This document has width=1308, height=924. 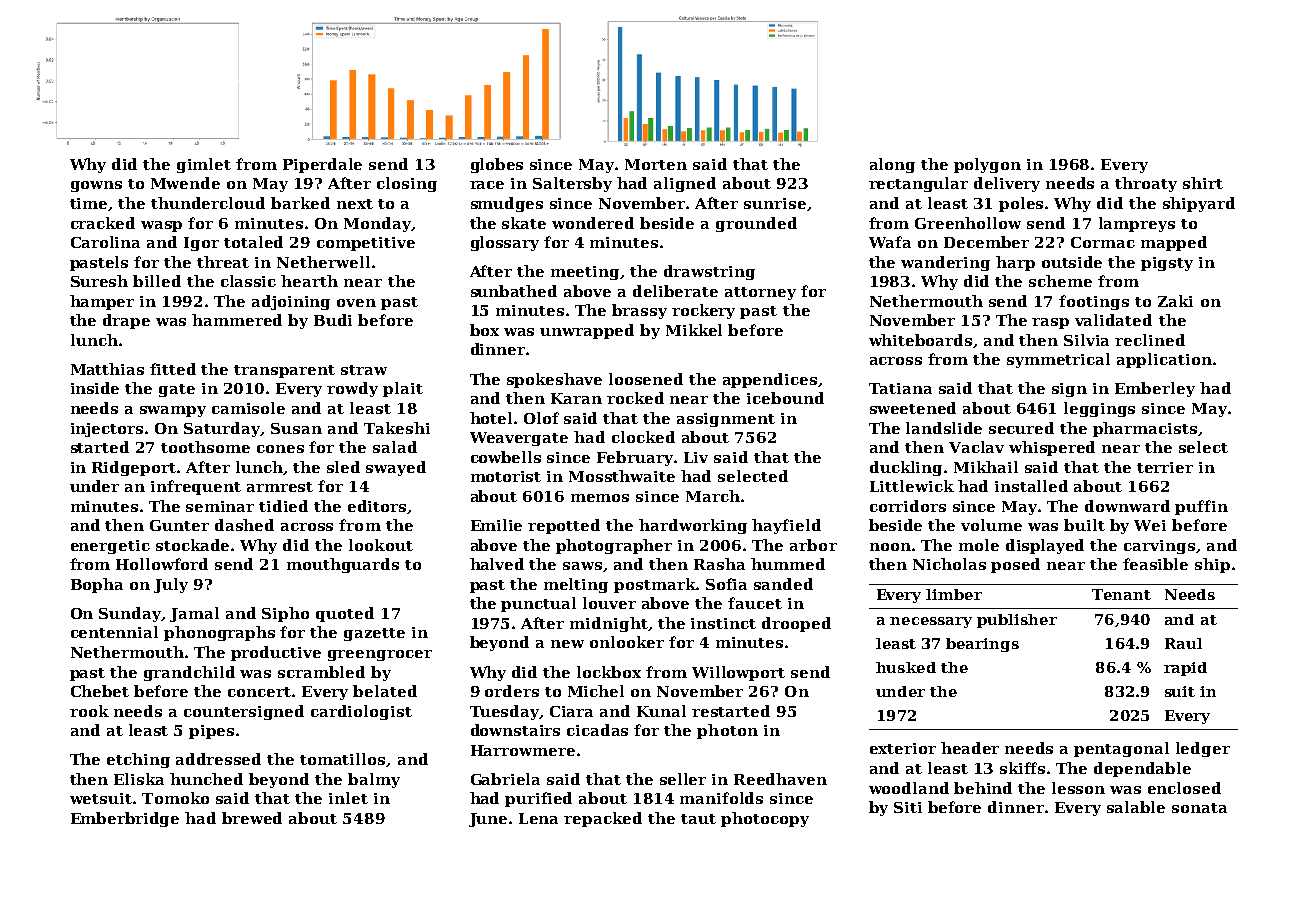 What do you see at coordinates (727, 731) in the document?
I see `photon` at bounding box center [727, 731].
